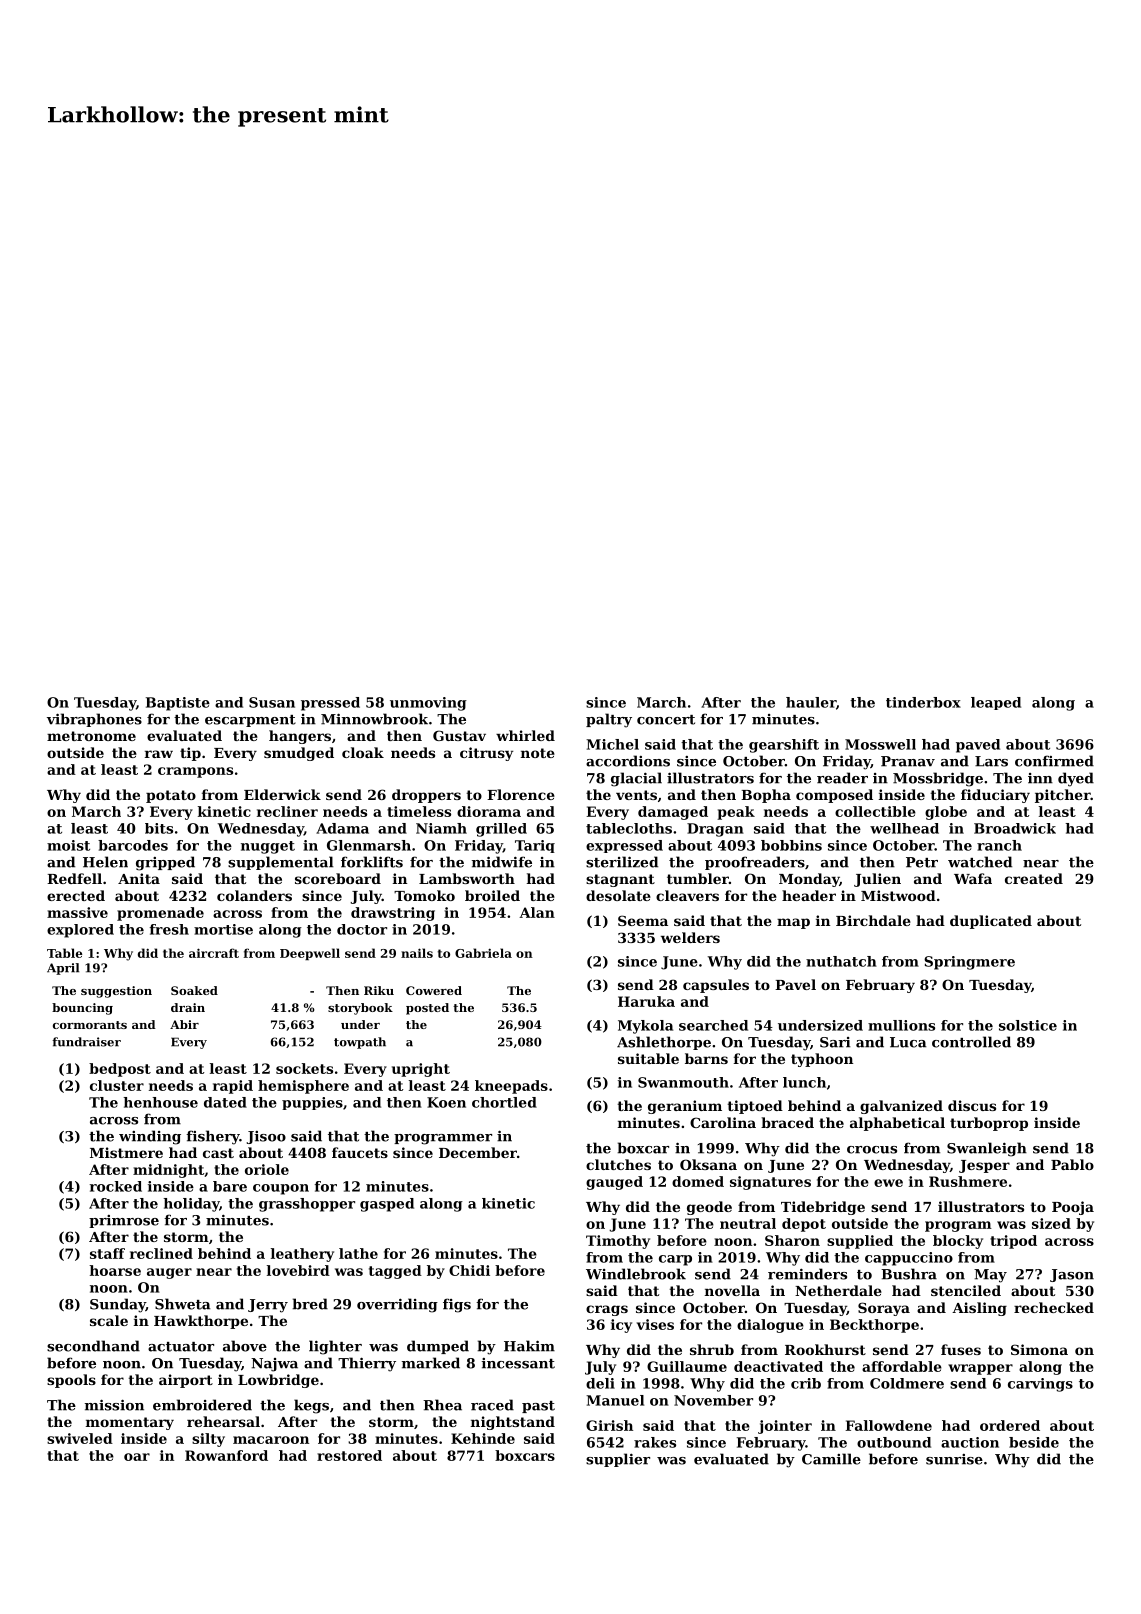 The width and height of the screenshot is (1141, 1614). I want to click on solstice, so click(1028, 1025).
